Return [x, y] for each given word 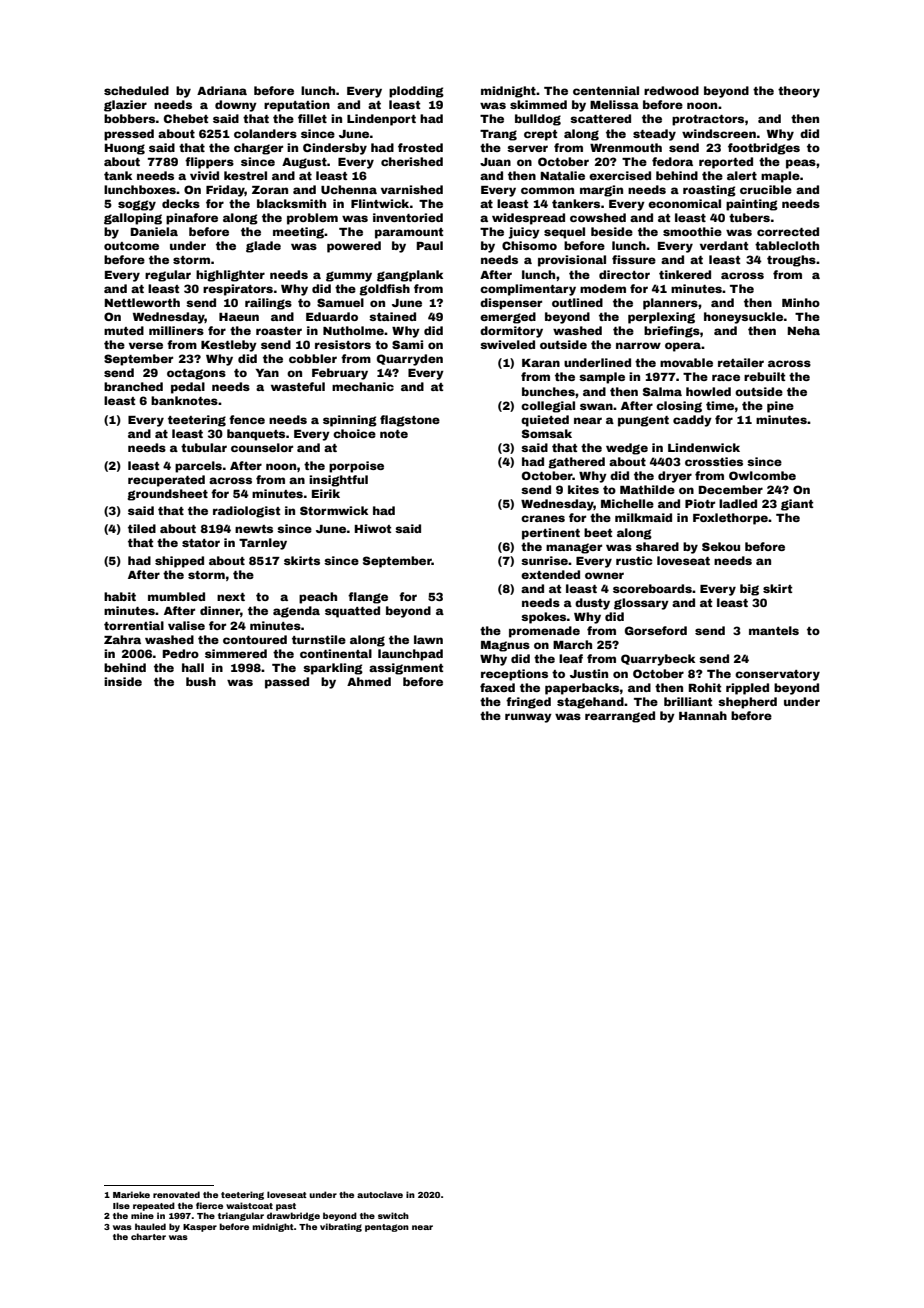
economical [684, 203]
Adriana [222, 90]
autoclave [380, 1194]
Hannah [703, 715]
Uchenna [349, 189]
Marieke [131, 1194]
